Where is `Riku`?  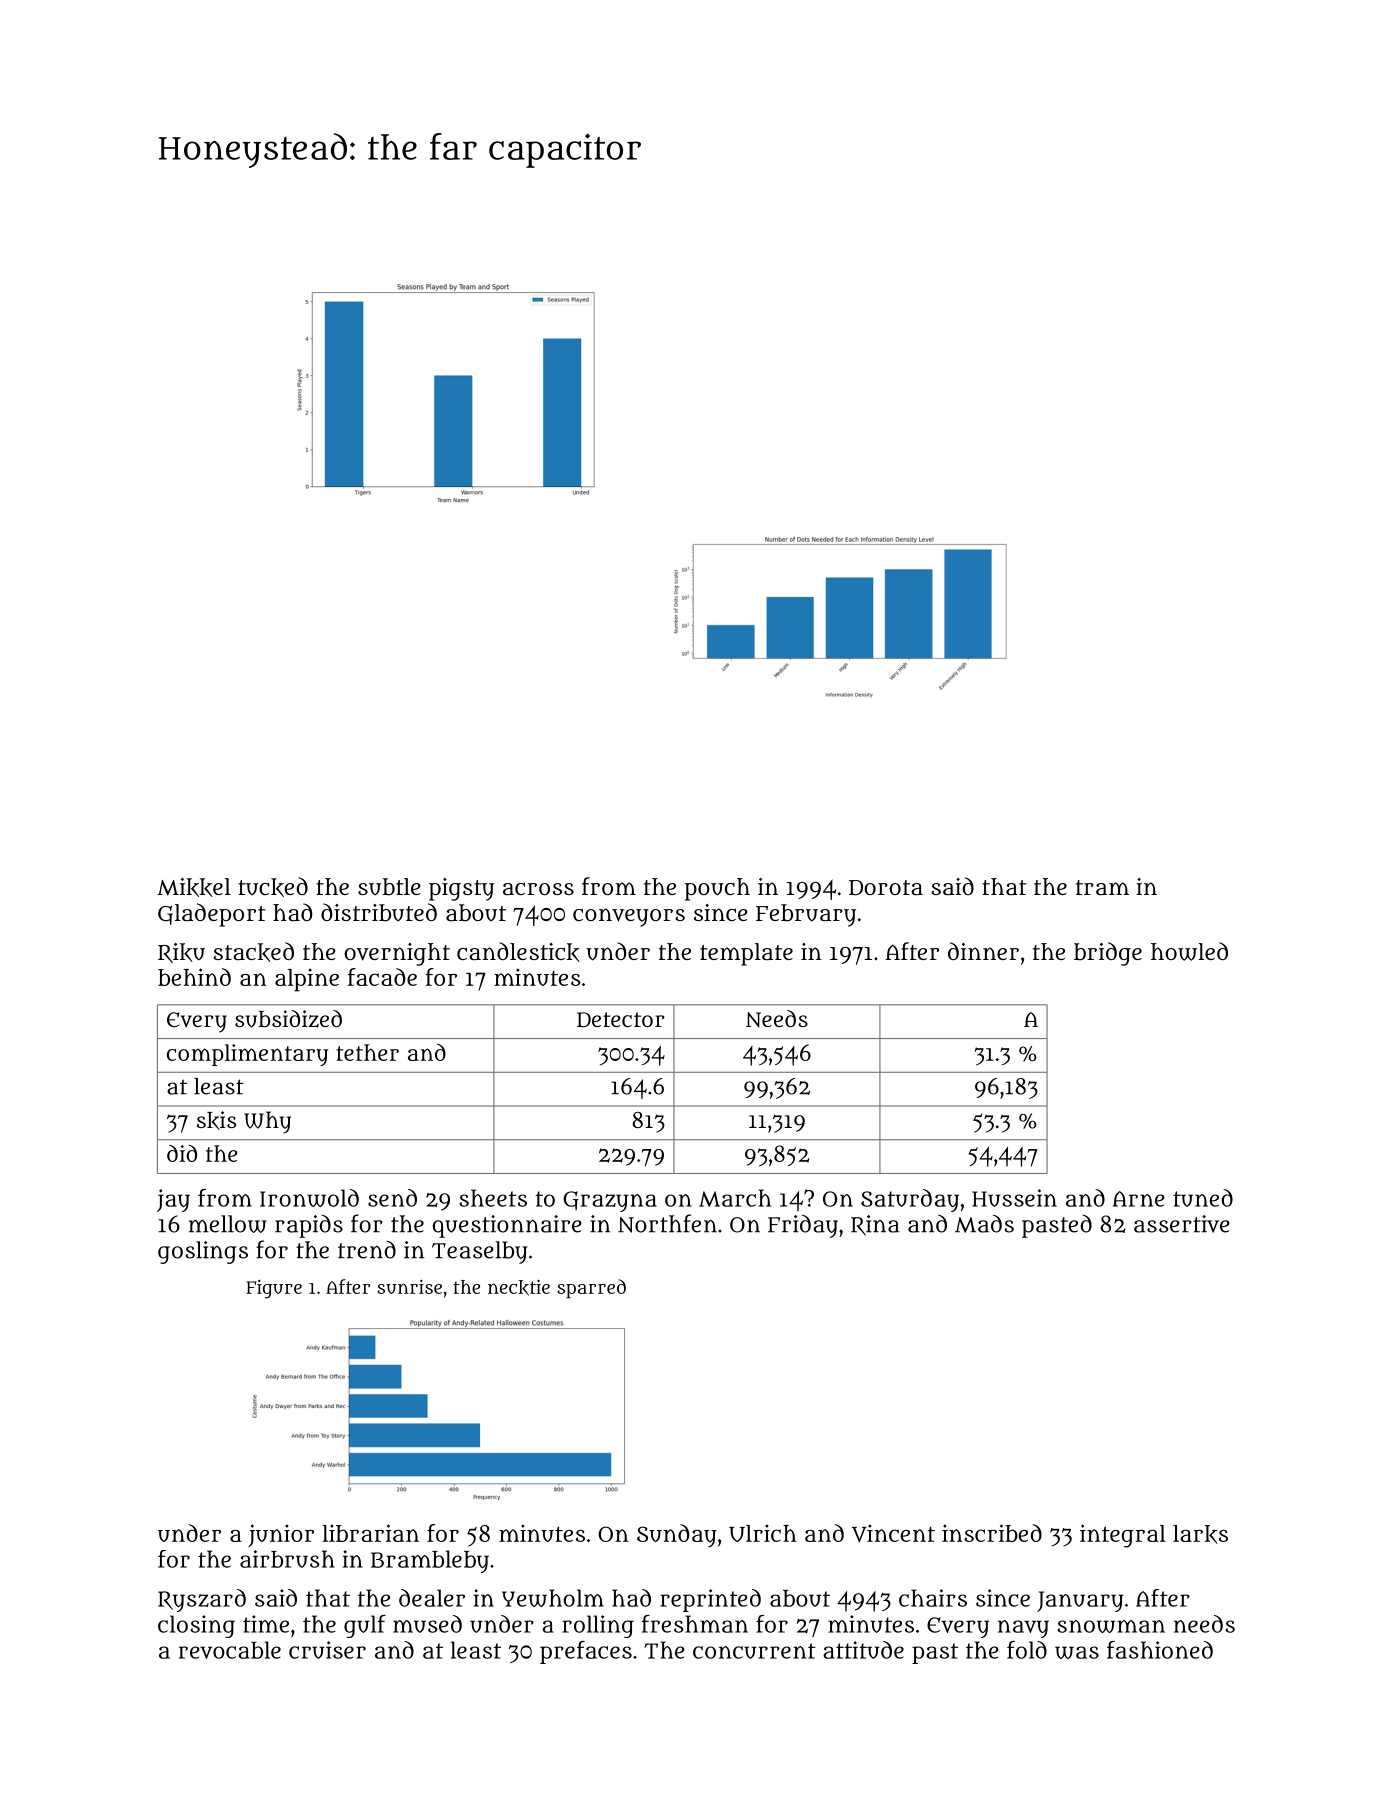 Riku is located at coordinates (181, 953).
